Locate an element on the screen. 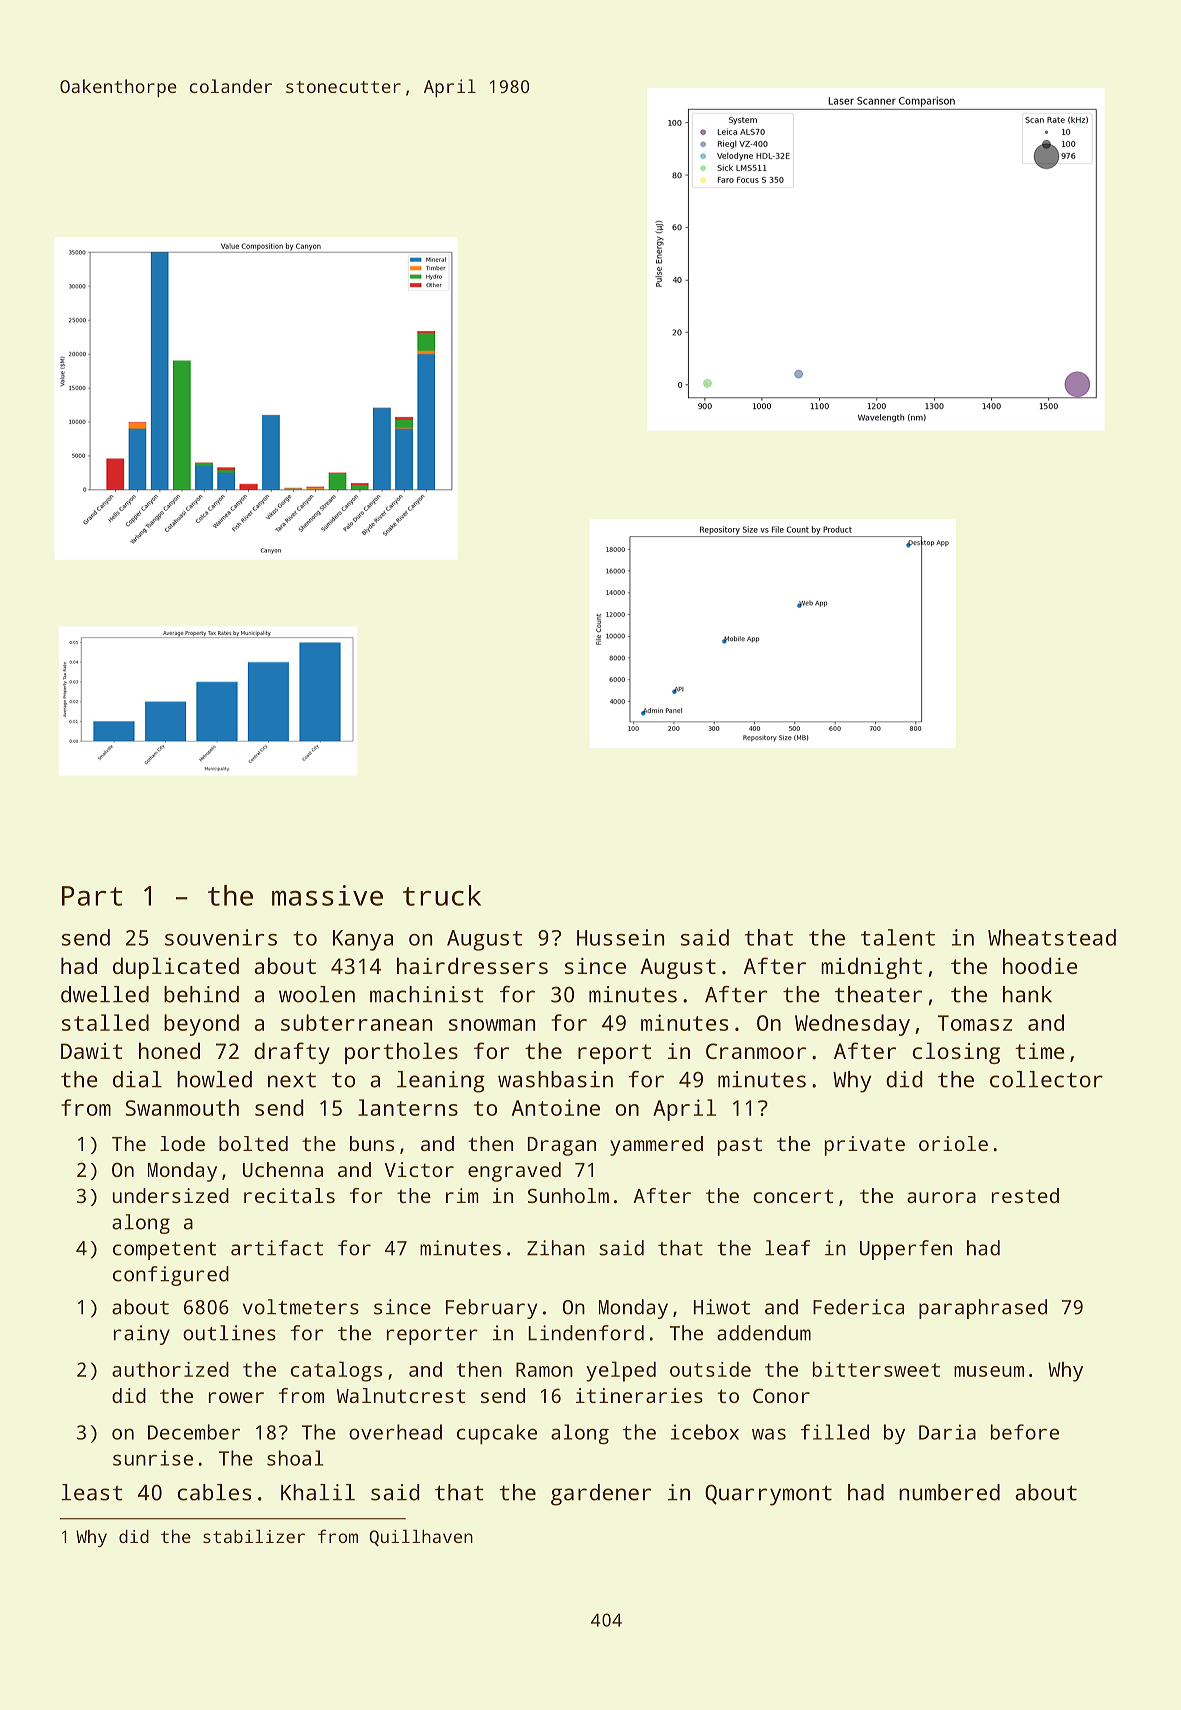  concert is located at coordinates (793, 1196).
